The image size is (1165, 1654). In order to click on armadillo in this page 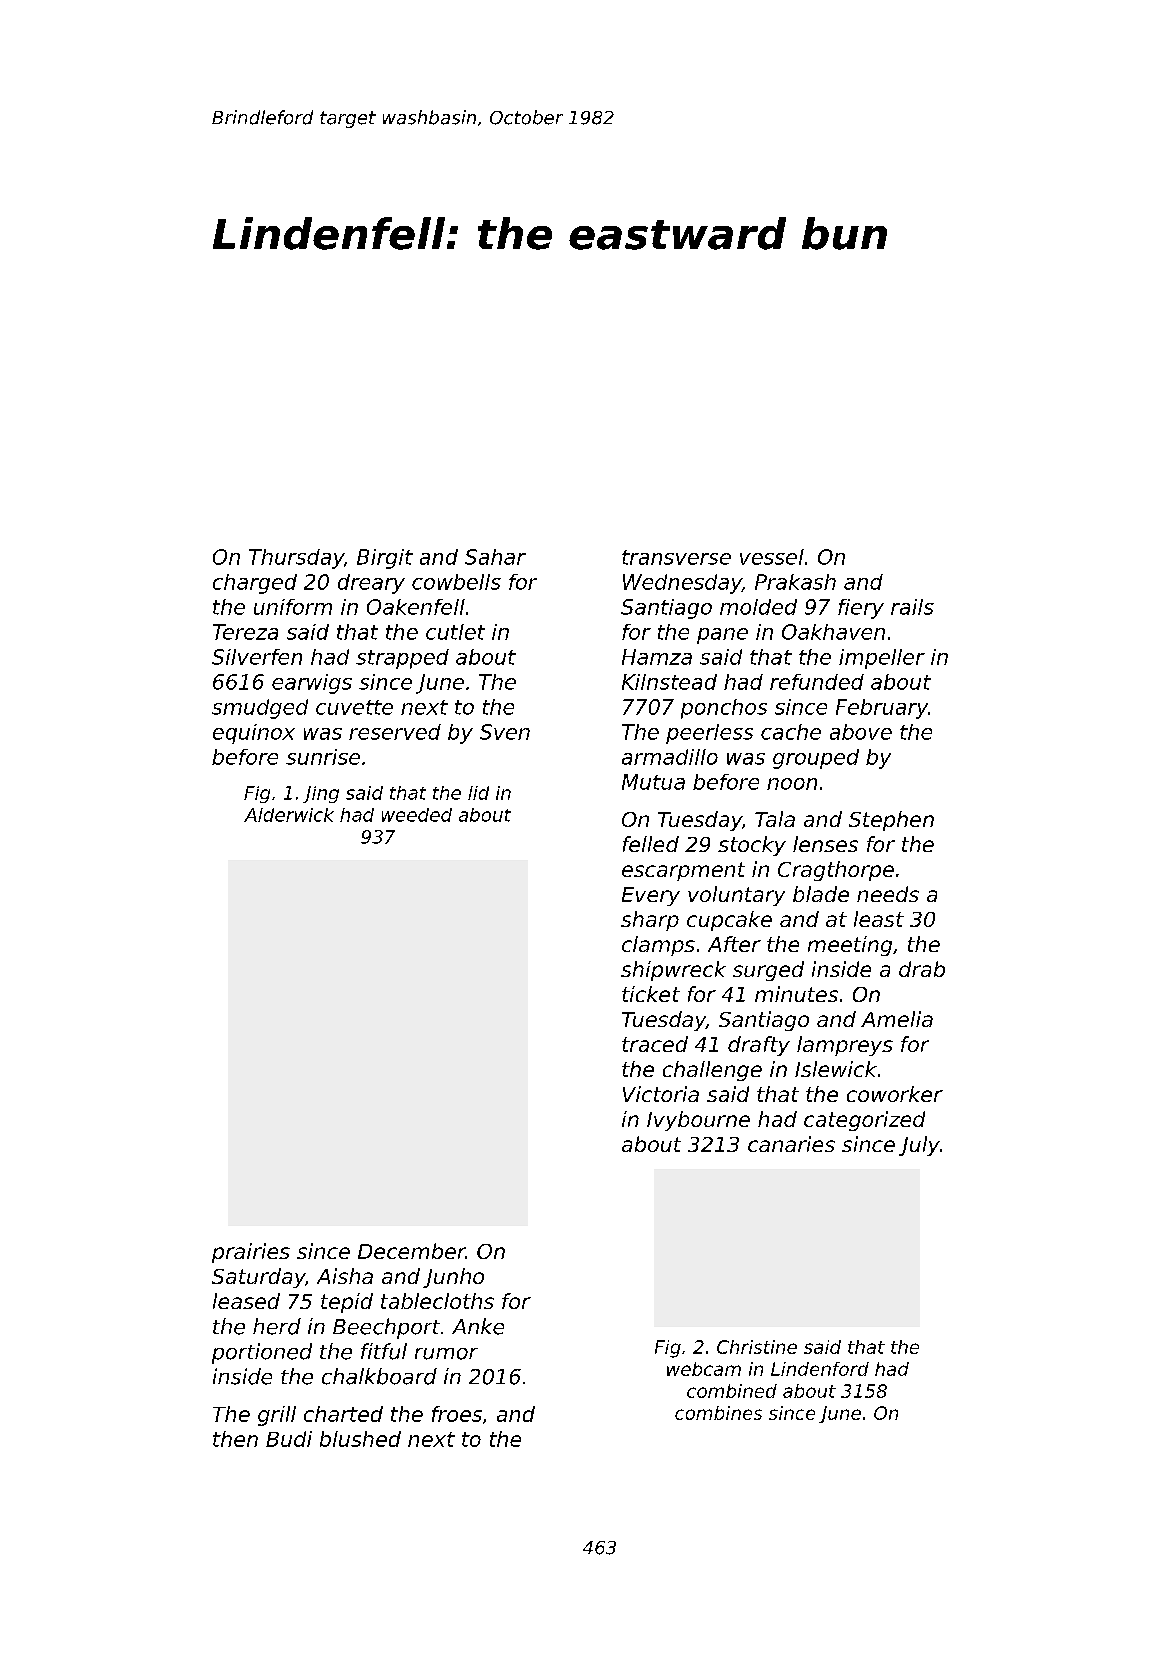, I will do `click(670, 757)`.
